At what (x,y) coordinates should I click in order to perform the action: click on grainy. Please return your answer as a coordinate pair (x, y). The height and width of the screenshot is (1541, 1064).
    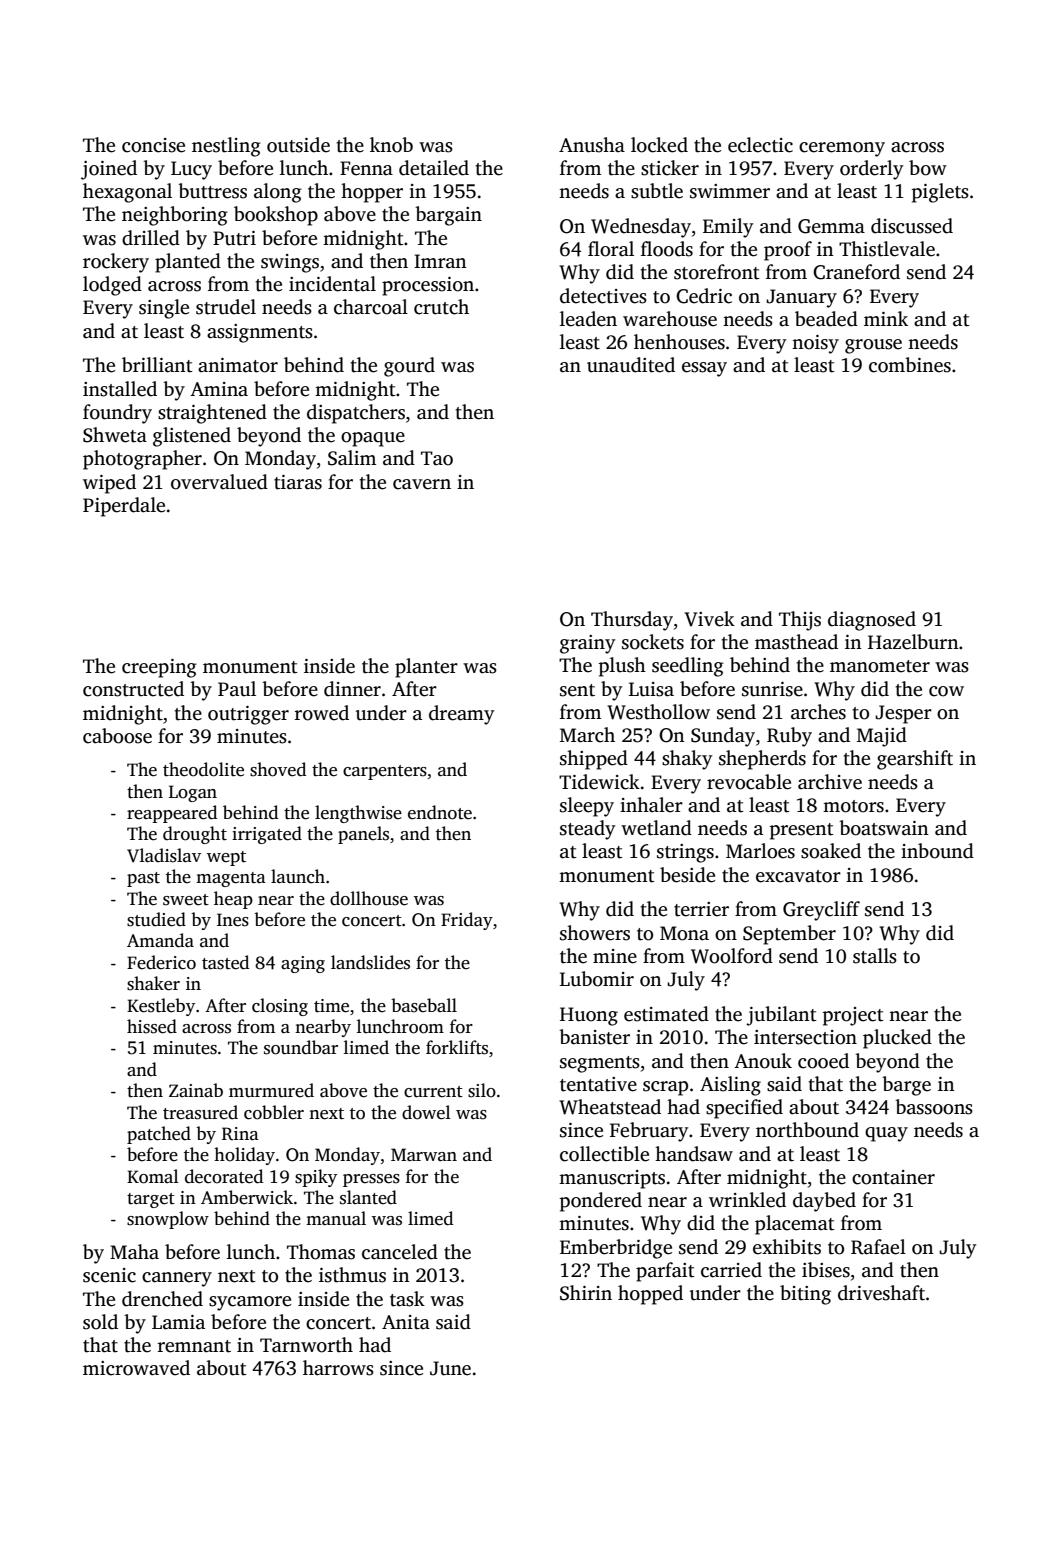
    Looking at the image, I should click on (587, 644).
